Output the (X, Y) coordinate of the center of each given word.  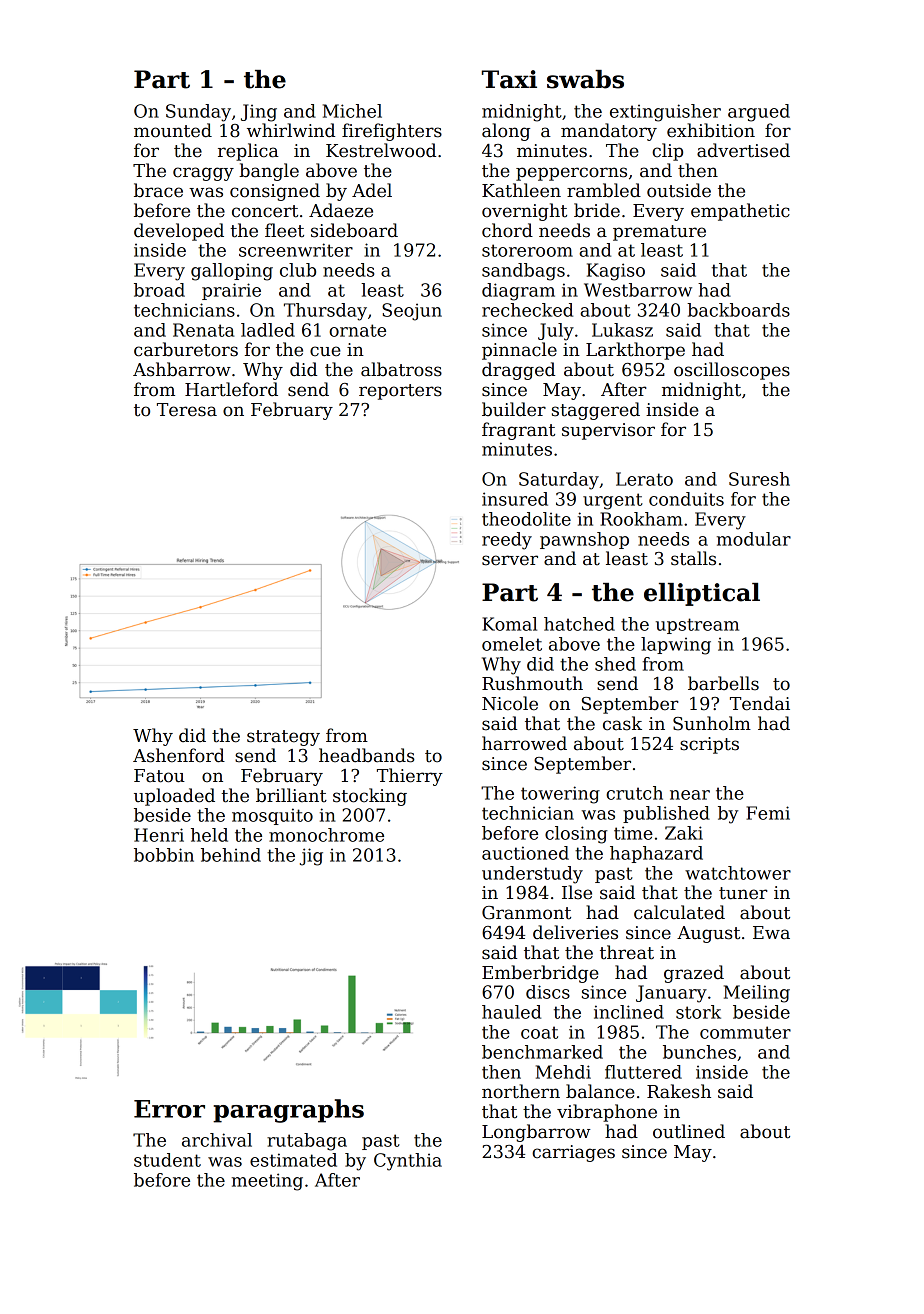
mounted (173, 130)
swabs (585, 79)
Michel (352, 111)
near (690, 795)
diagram (518, 292)
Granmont (526, 913)
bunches (699, 1052)
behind (231, 855)
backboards (738, 310)
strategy (283, 738)
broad (159, 290)
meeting (267, 1182)
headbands (367, 755)
